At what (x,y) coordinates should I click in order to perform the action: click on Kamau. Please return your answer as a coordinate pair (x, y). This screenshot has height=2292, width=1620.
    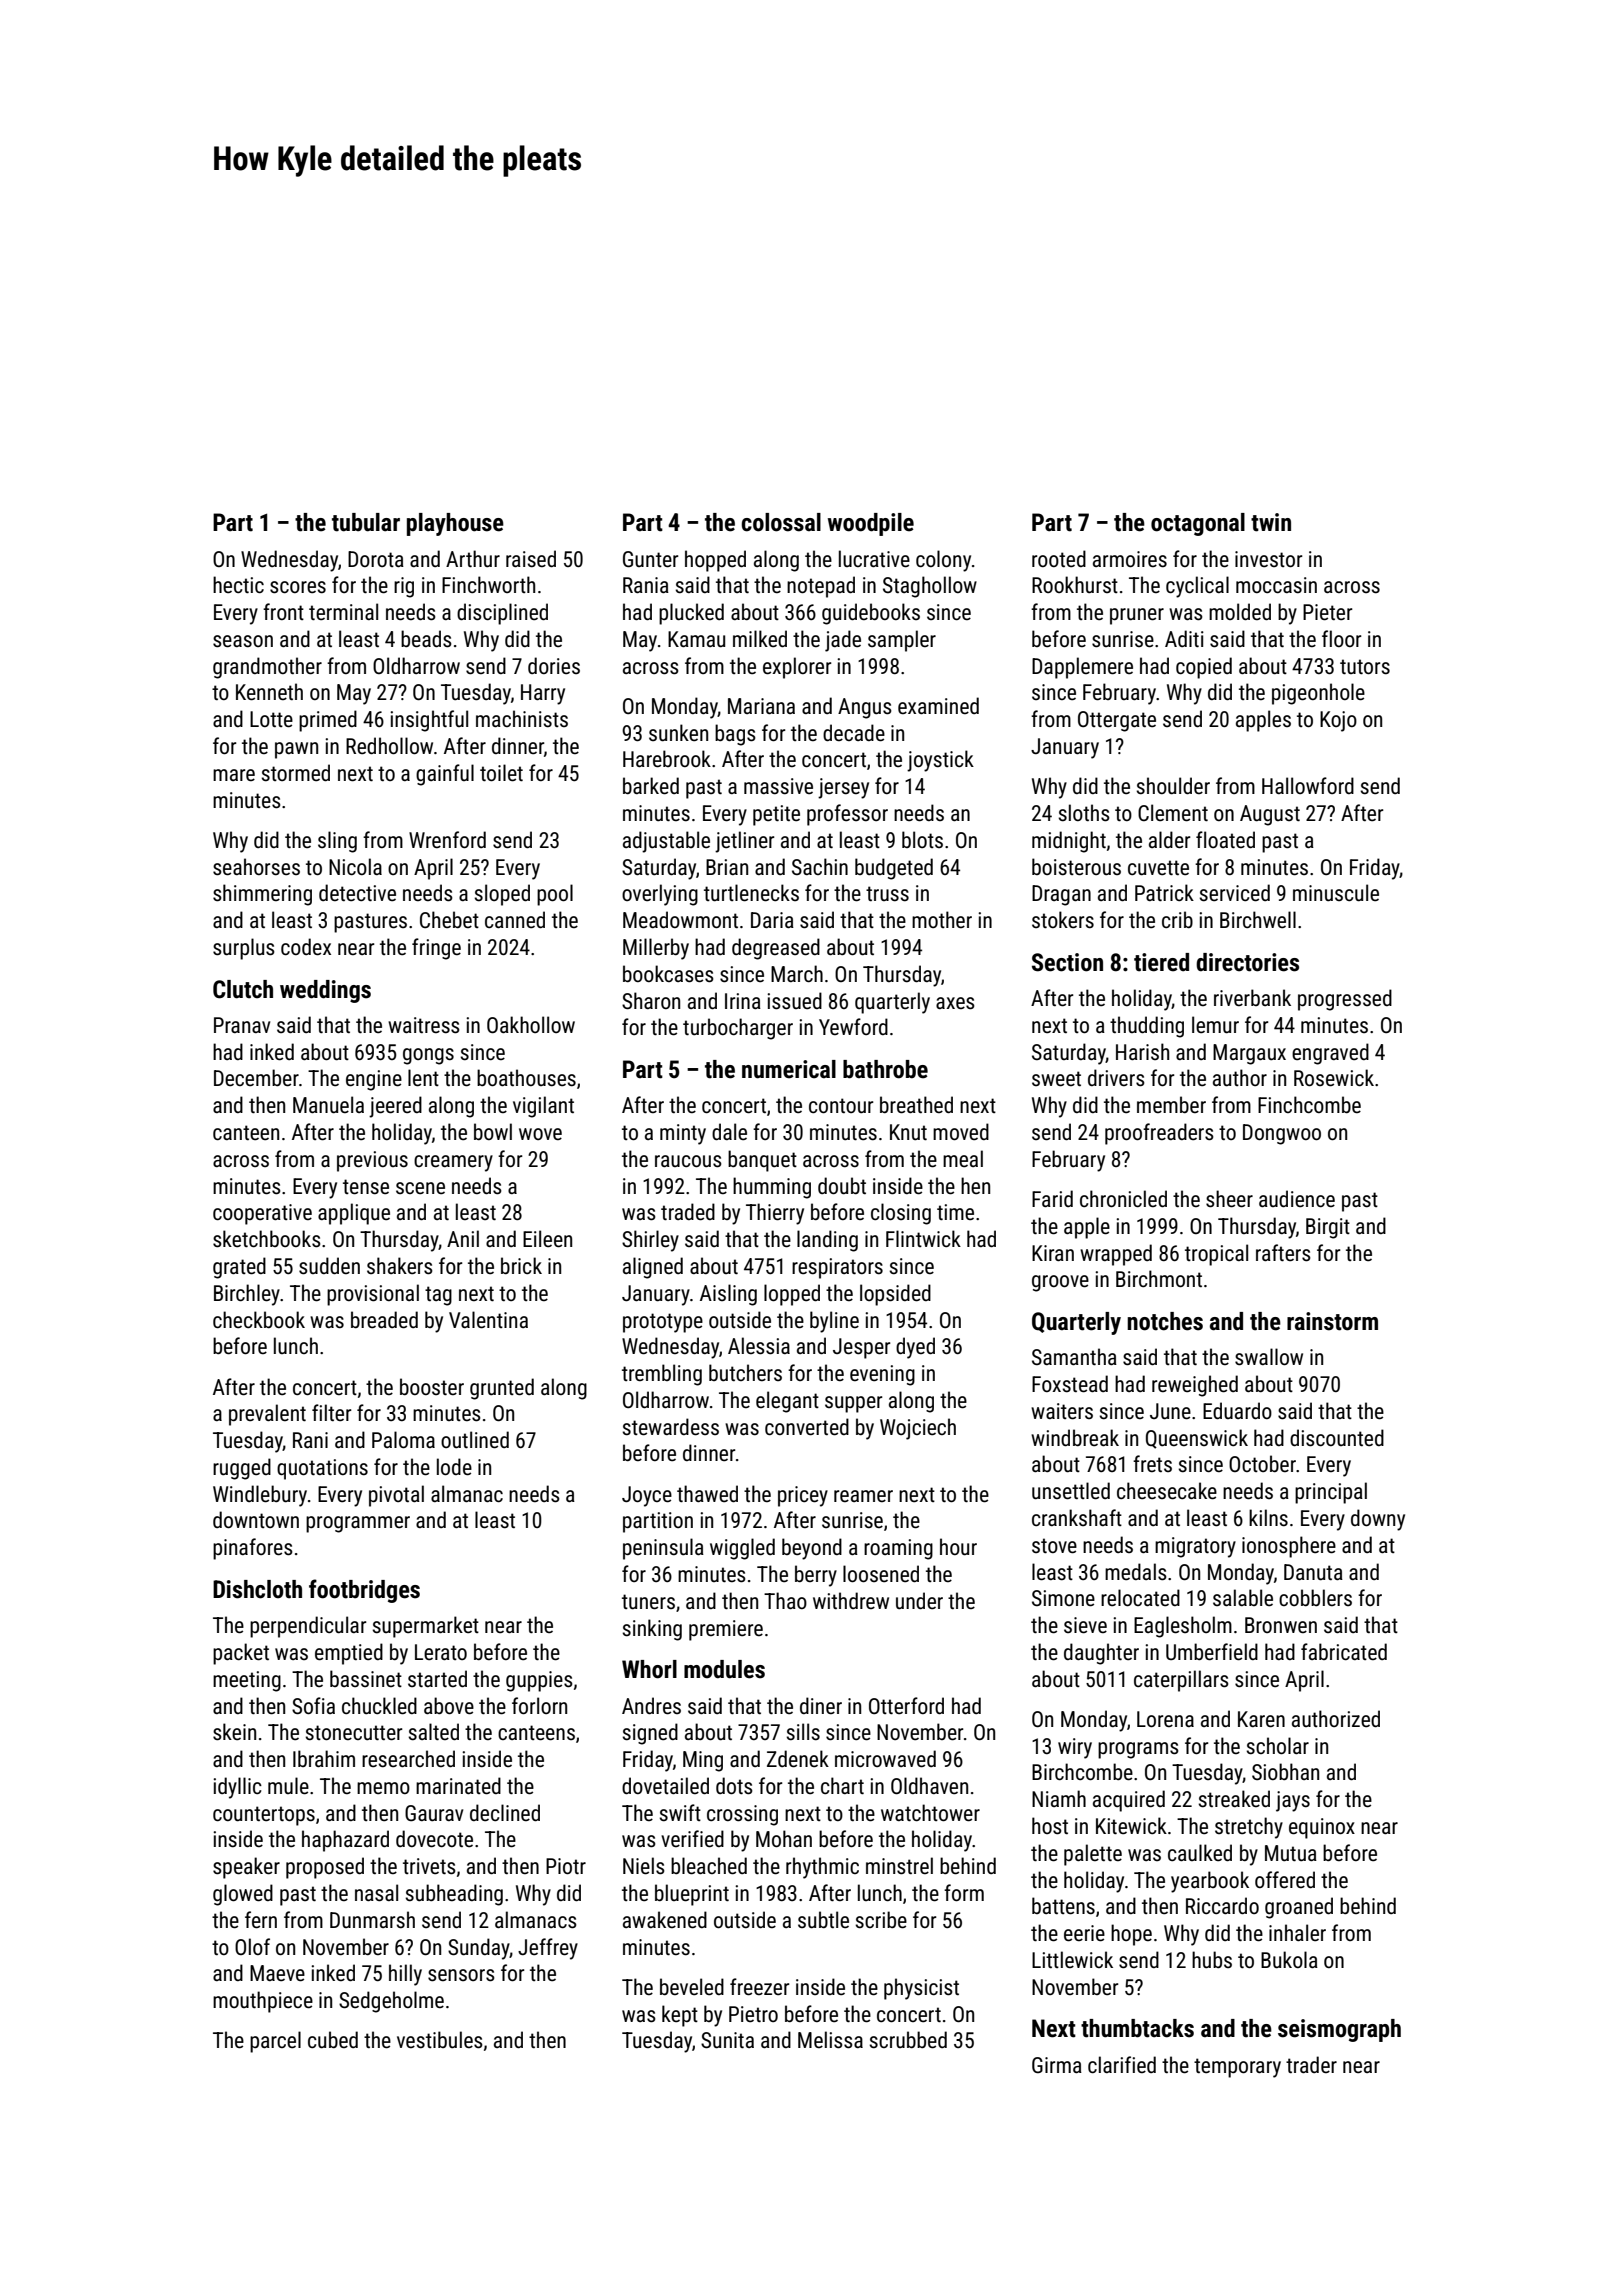
    Looking at the image, I should click on (696, 639).
